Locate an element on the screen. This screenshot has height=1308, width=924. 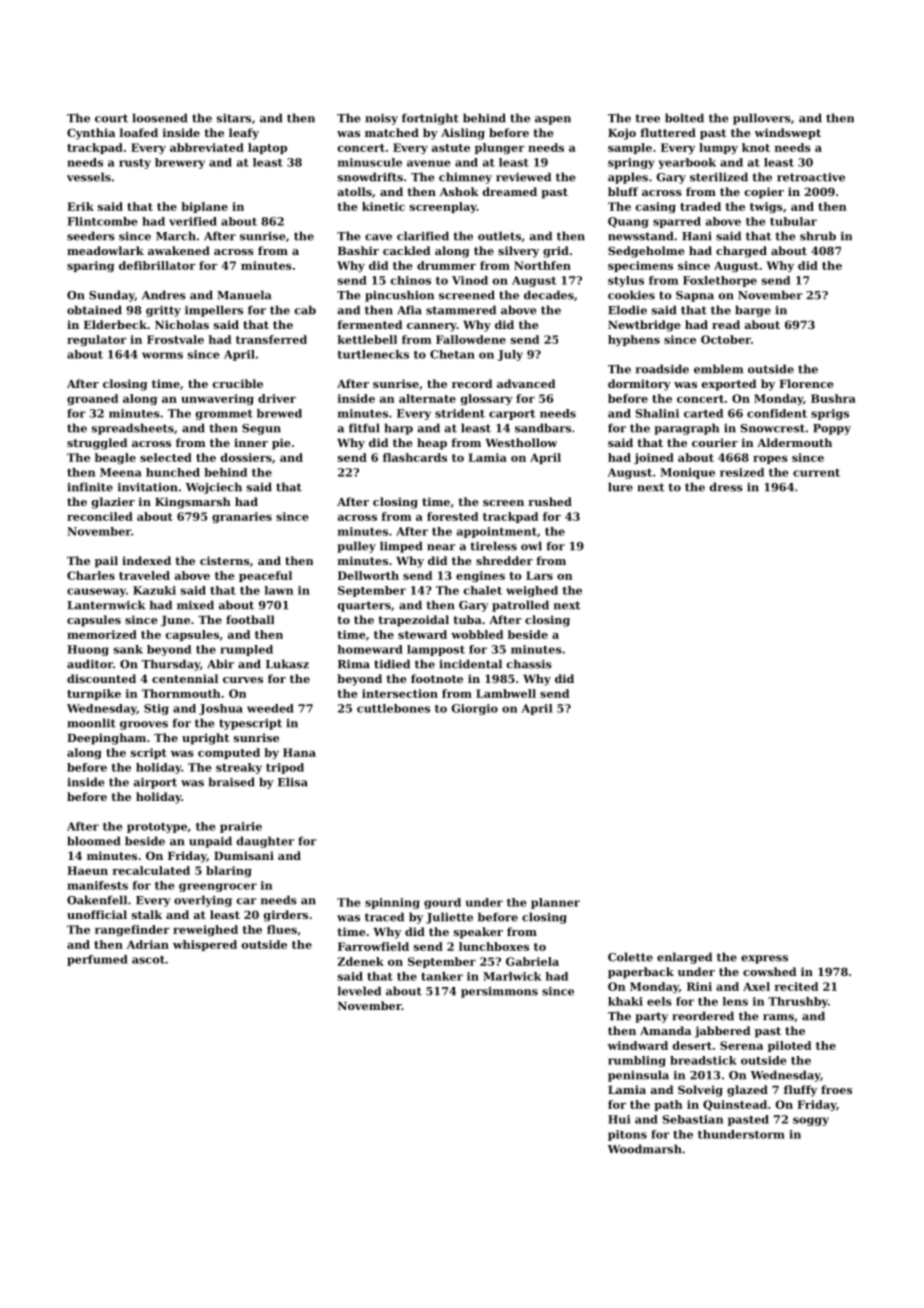
Aisling is located at coordinates (463, 134).
